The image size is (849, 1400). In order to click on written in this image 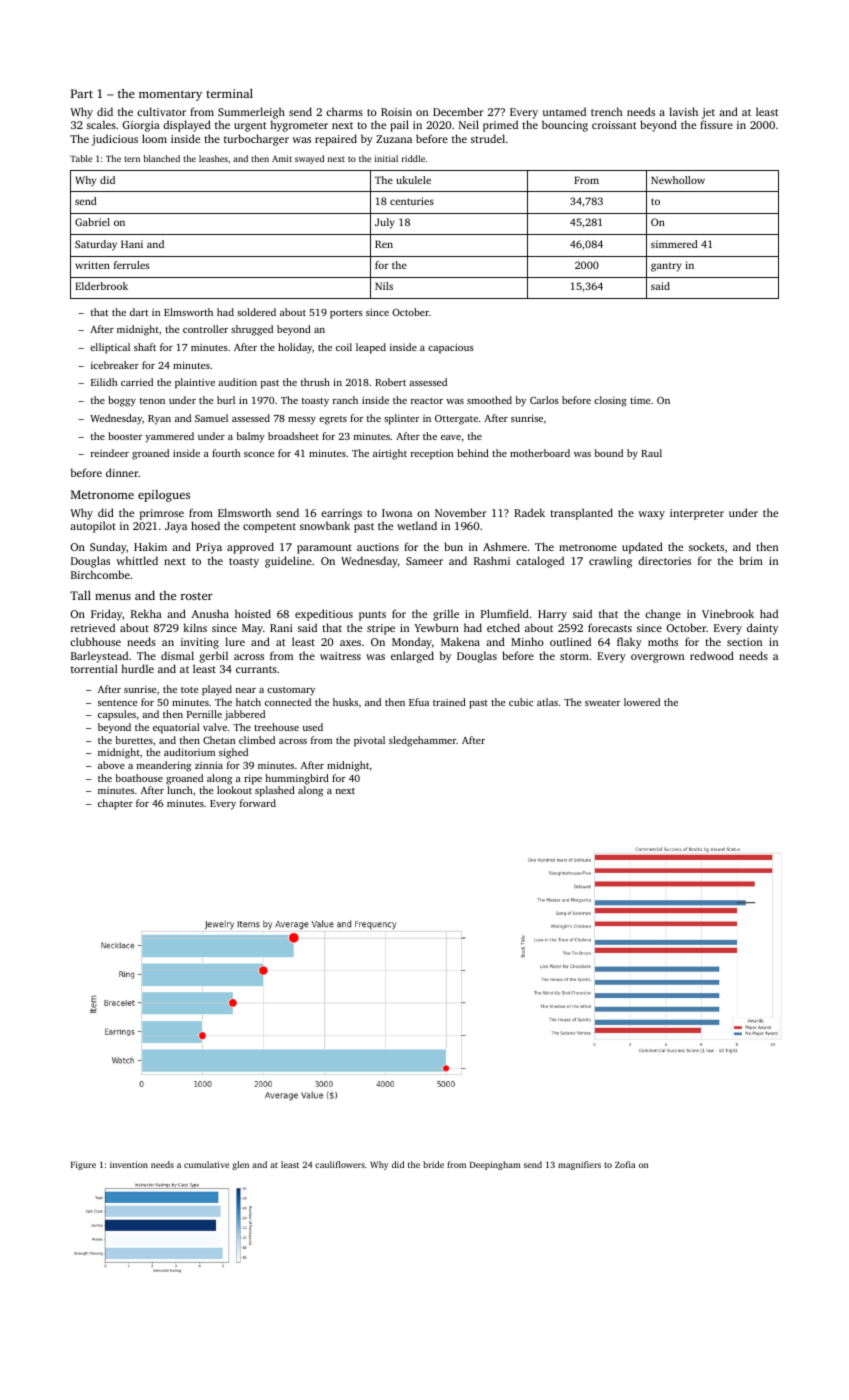, I will do `click(92, 265)`.
